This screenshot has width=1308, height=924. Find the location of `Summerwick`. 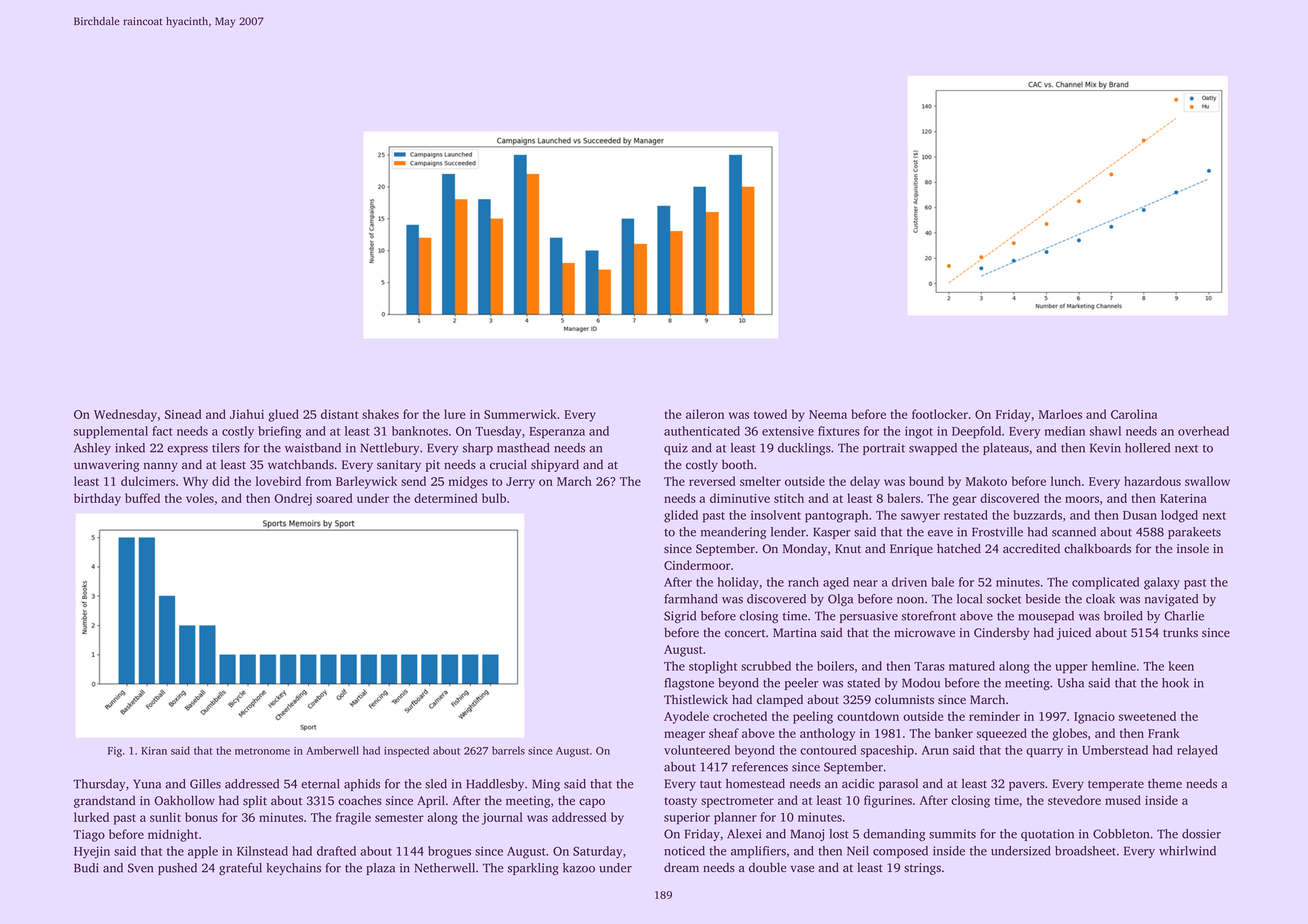

Summerwick is located at coordinates (520, 414).
